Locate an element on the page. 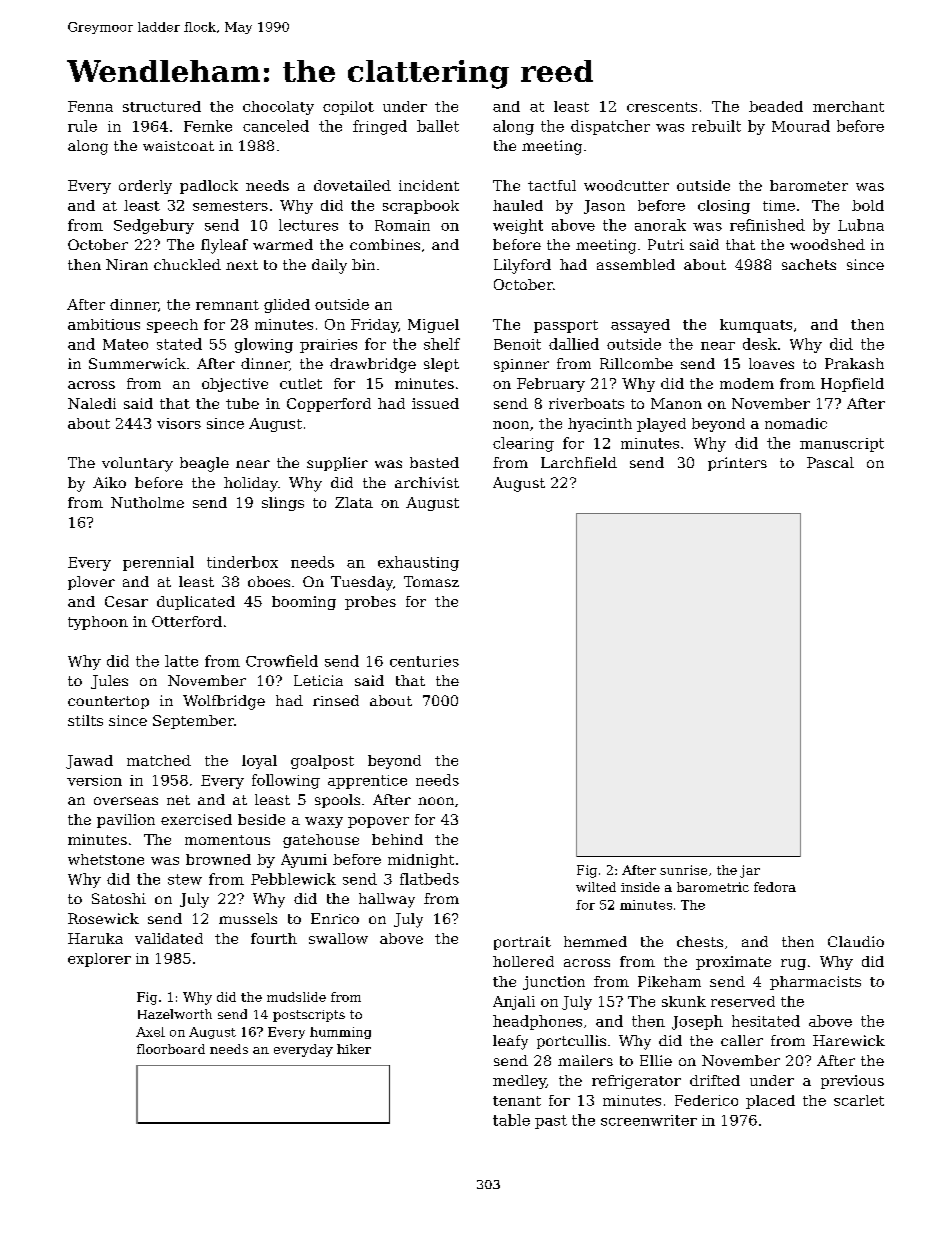 Image resolution: width=952 pixels, height=1233 pixels. centuries is located at coordinates (424, 661).
